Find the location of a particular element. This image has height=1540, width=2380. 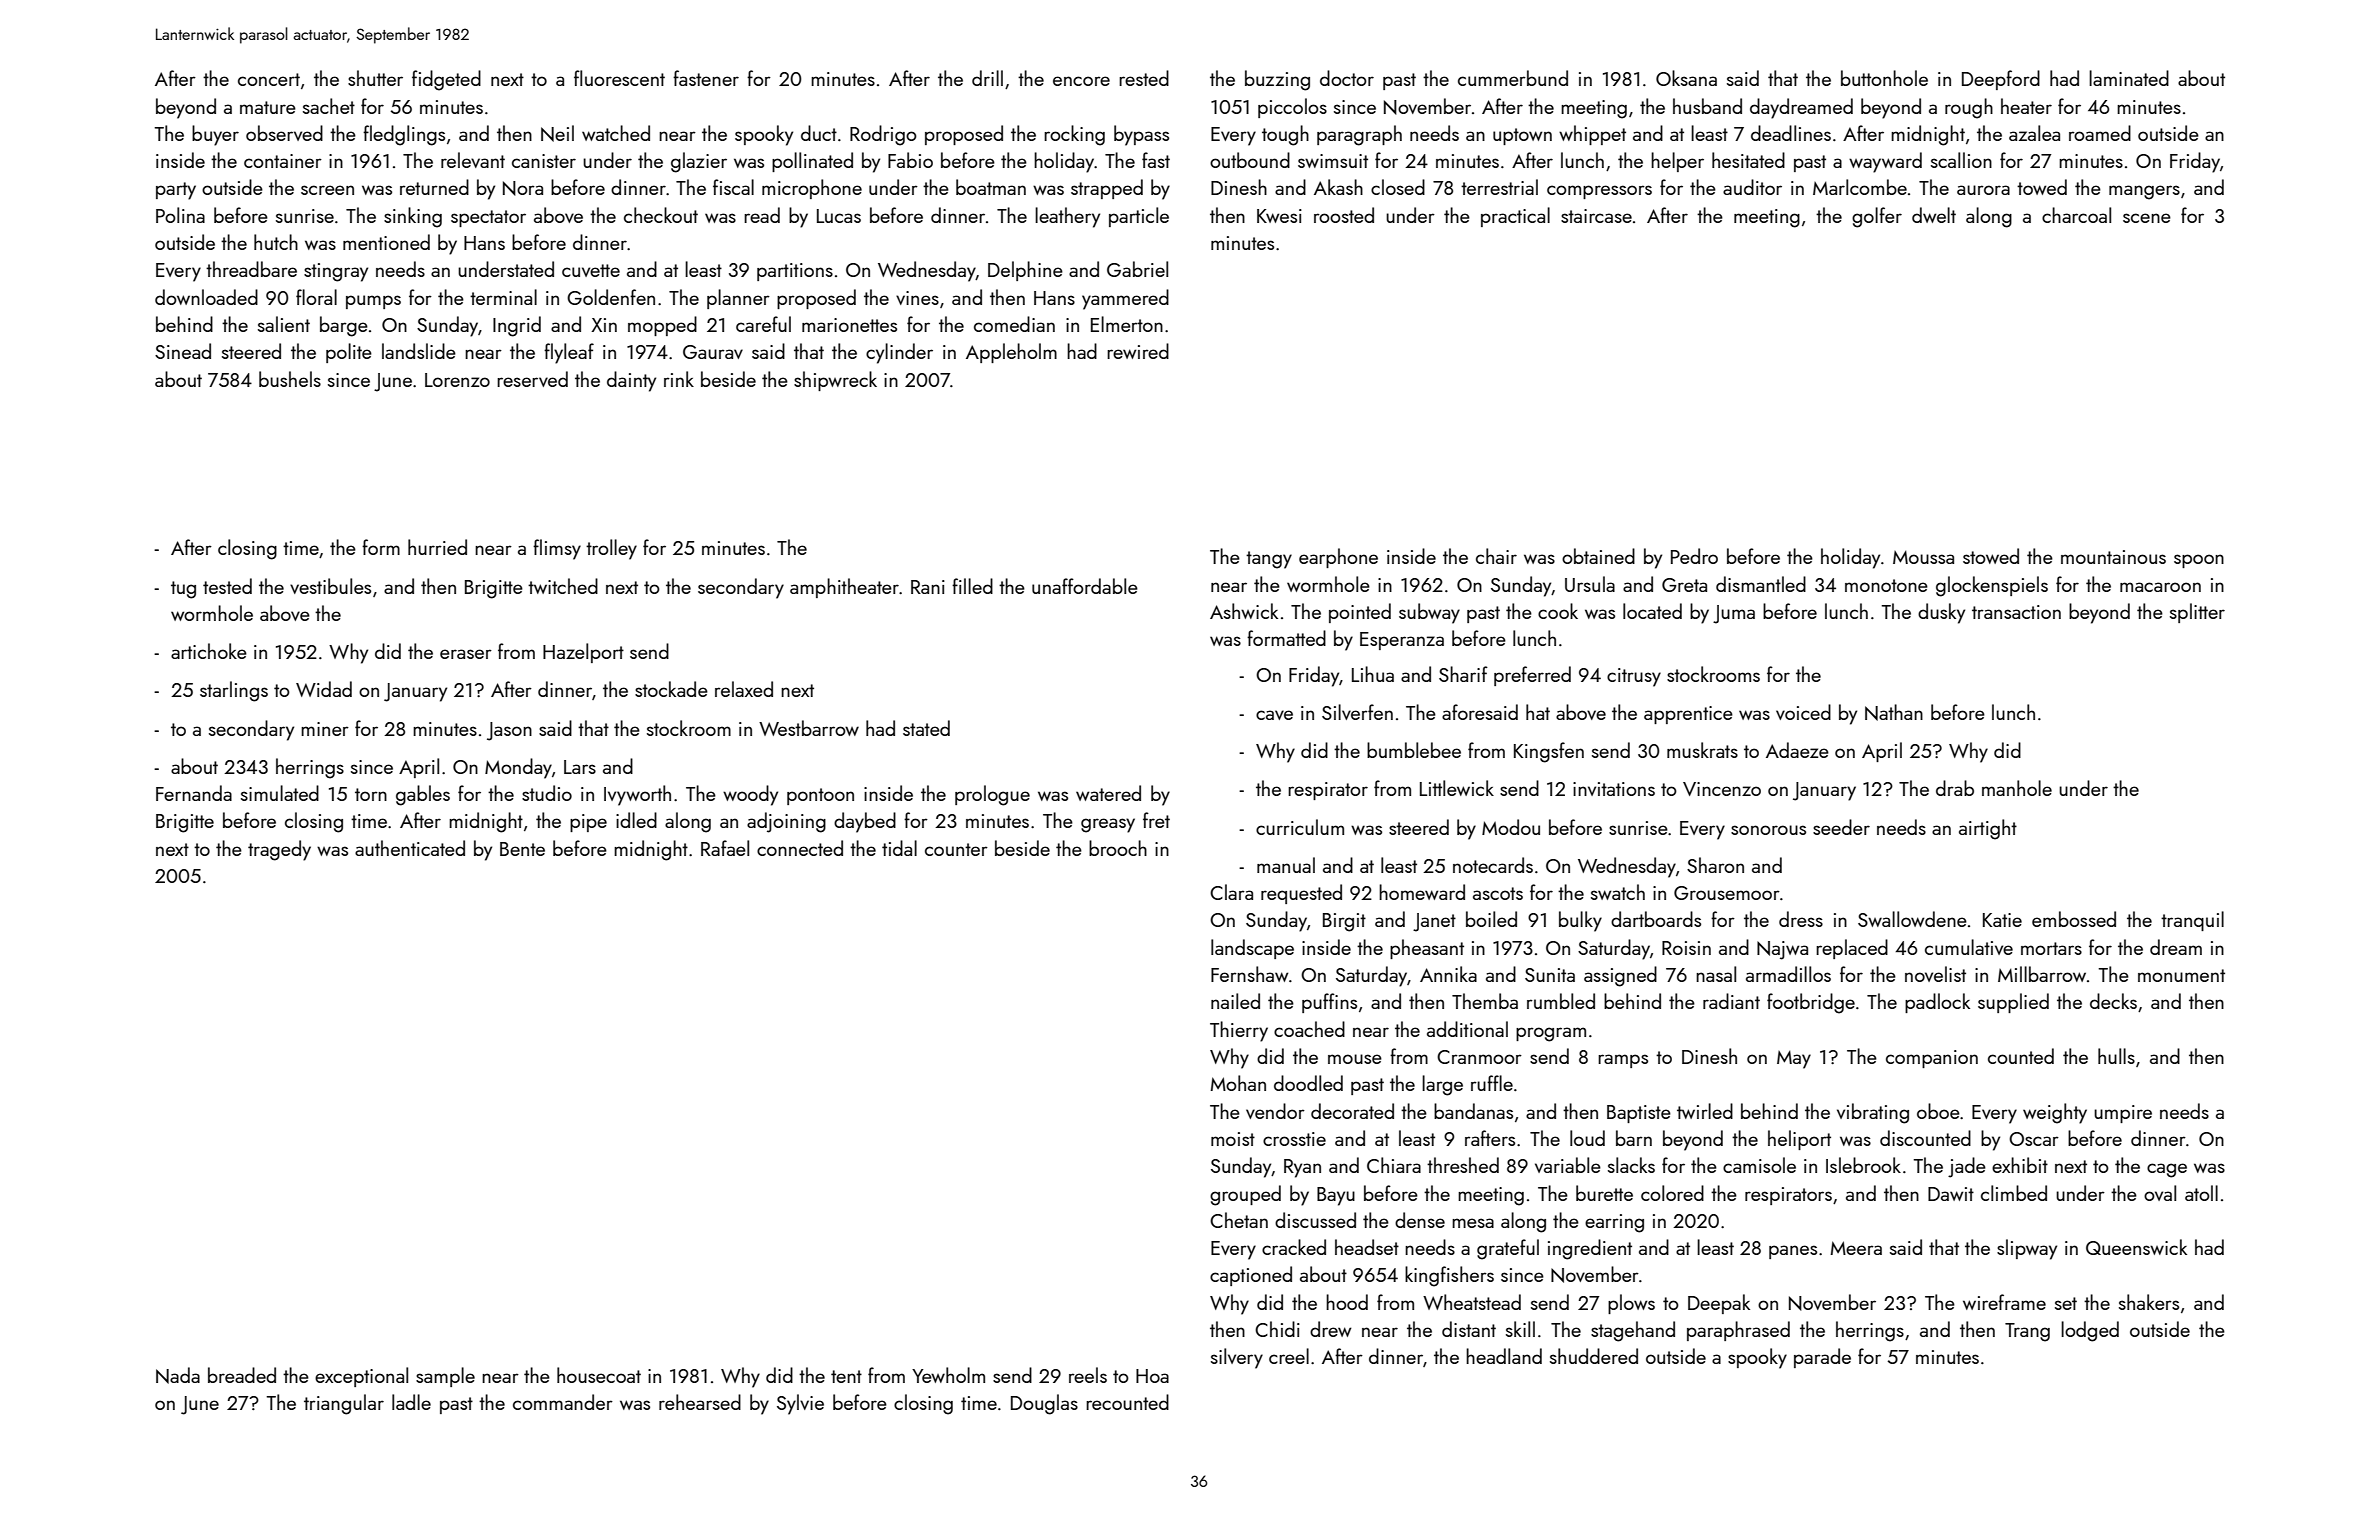

cage is located at coordinates (2167, 1170).
